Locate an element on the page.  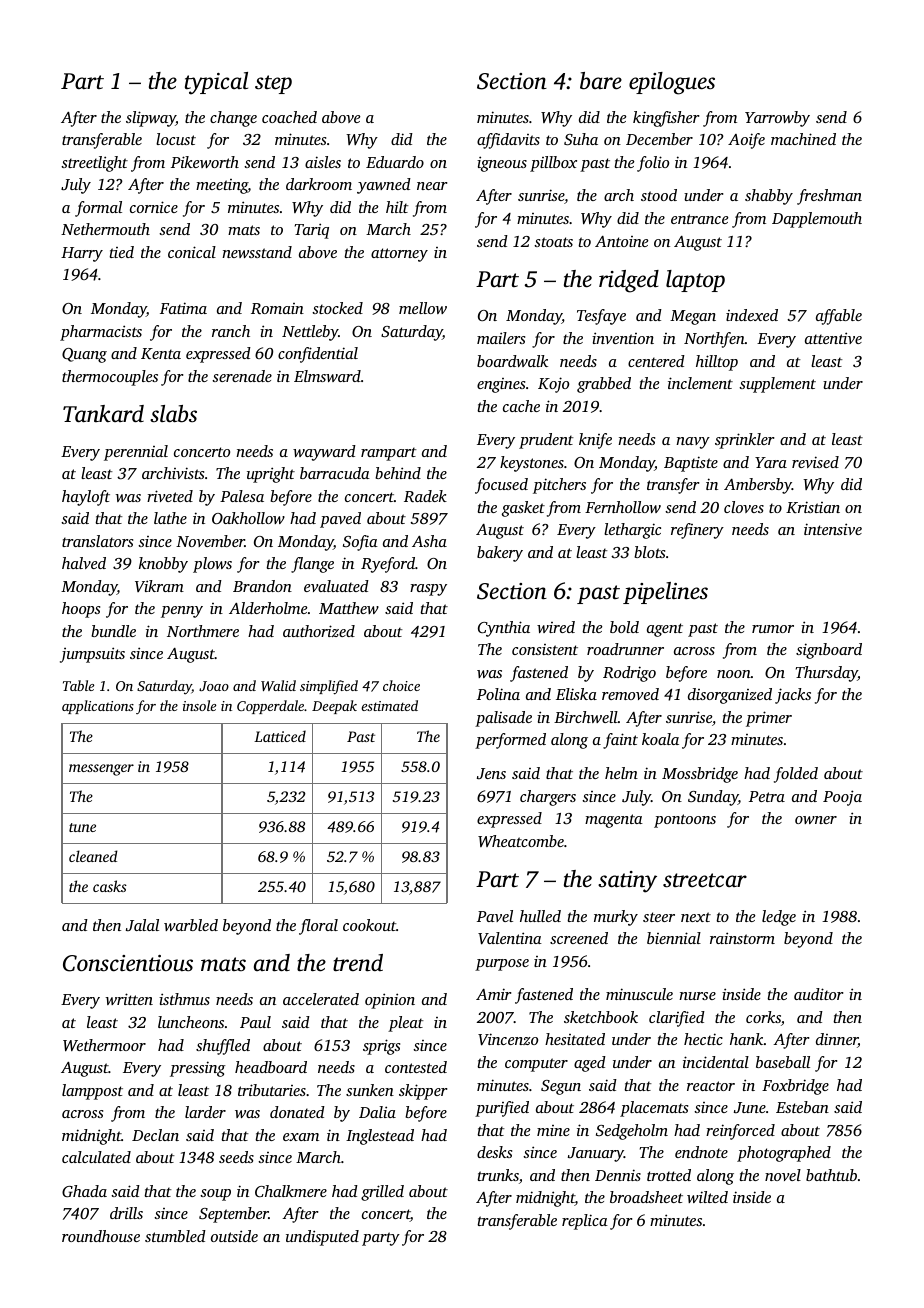
desks is located at coordinates (494, 1152).
